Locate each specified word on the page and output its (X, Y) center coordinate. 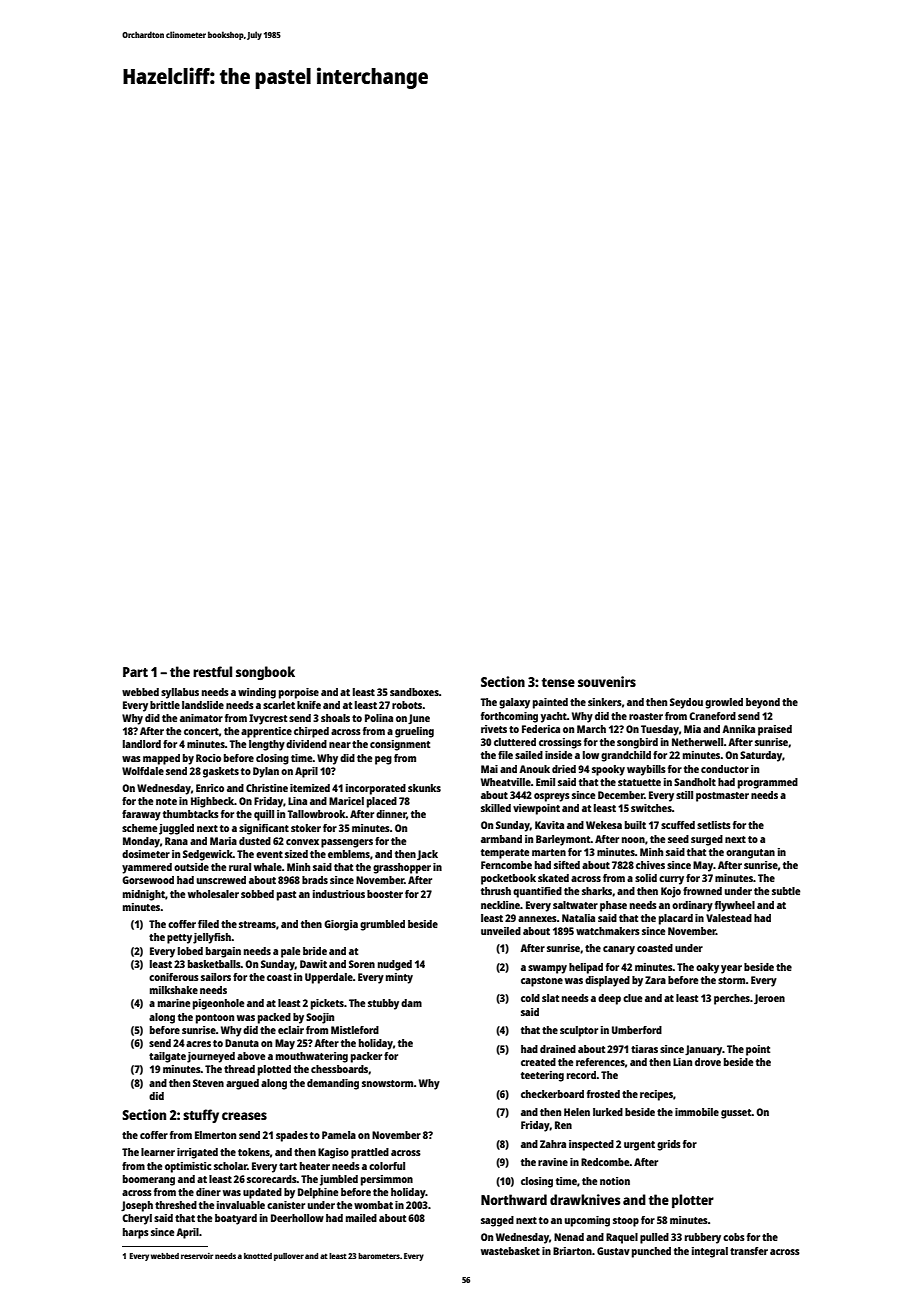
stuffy (201, 1116)
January (704, 1050)
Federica (541, 729)
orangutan (750, 854)
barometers (379, 1256)
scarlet (279, 705)
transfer (749, 1251)
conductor (725, 769)
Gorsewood (148, 880)
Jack (427, 855)
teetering (542, 1076)
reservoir (197, 1256)
